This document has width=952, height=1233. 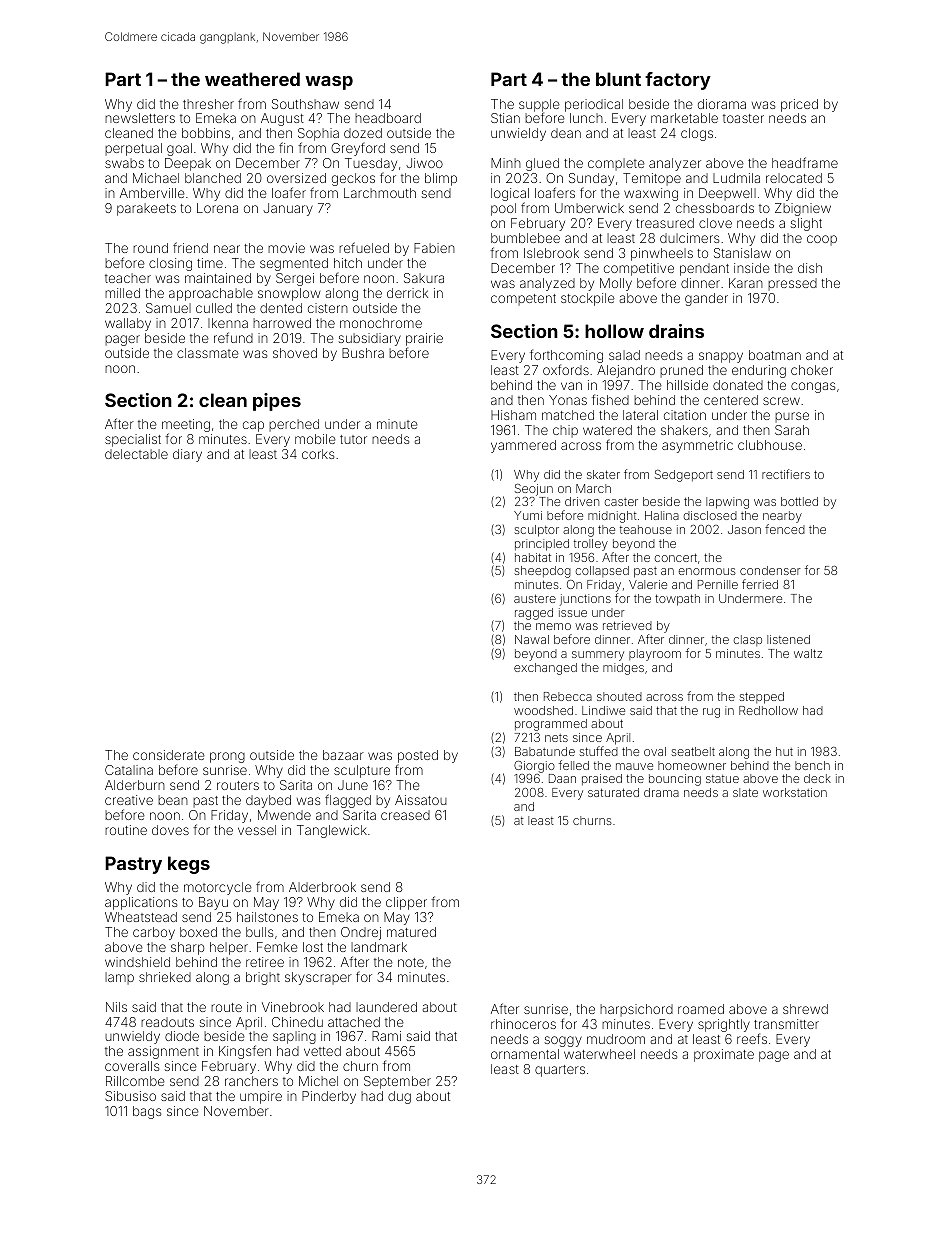 I want to click on towpath, so click(x=677, y=600).
